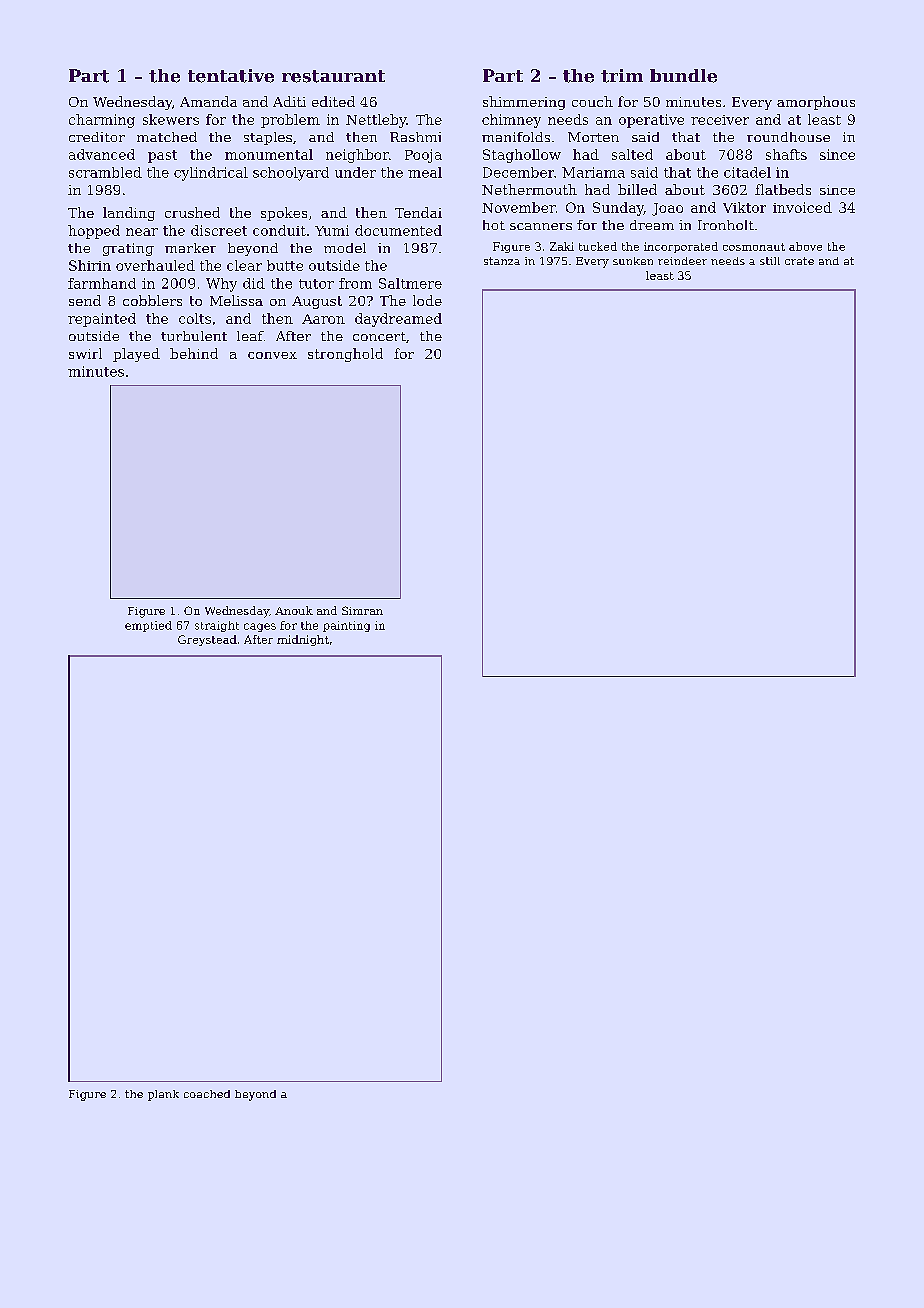 Image resolution: width=924 pixels, height=1308 pixels. I want to click on shimmering, so click(524, 103).
